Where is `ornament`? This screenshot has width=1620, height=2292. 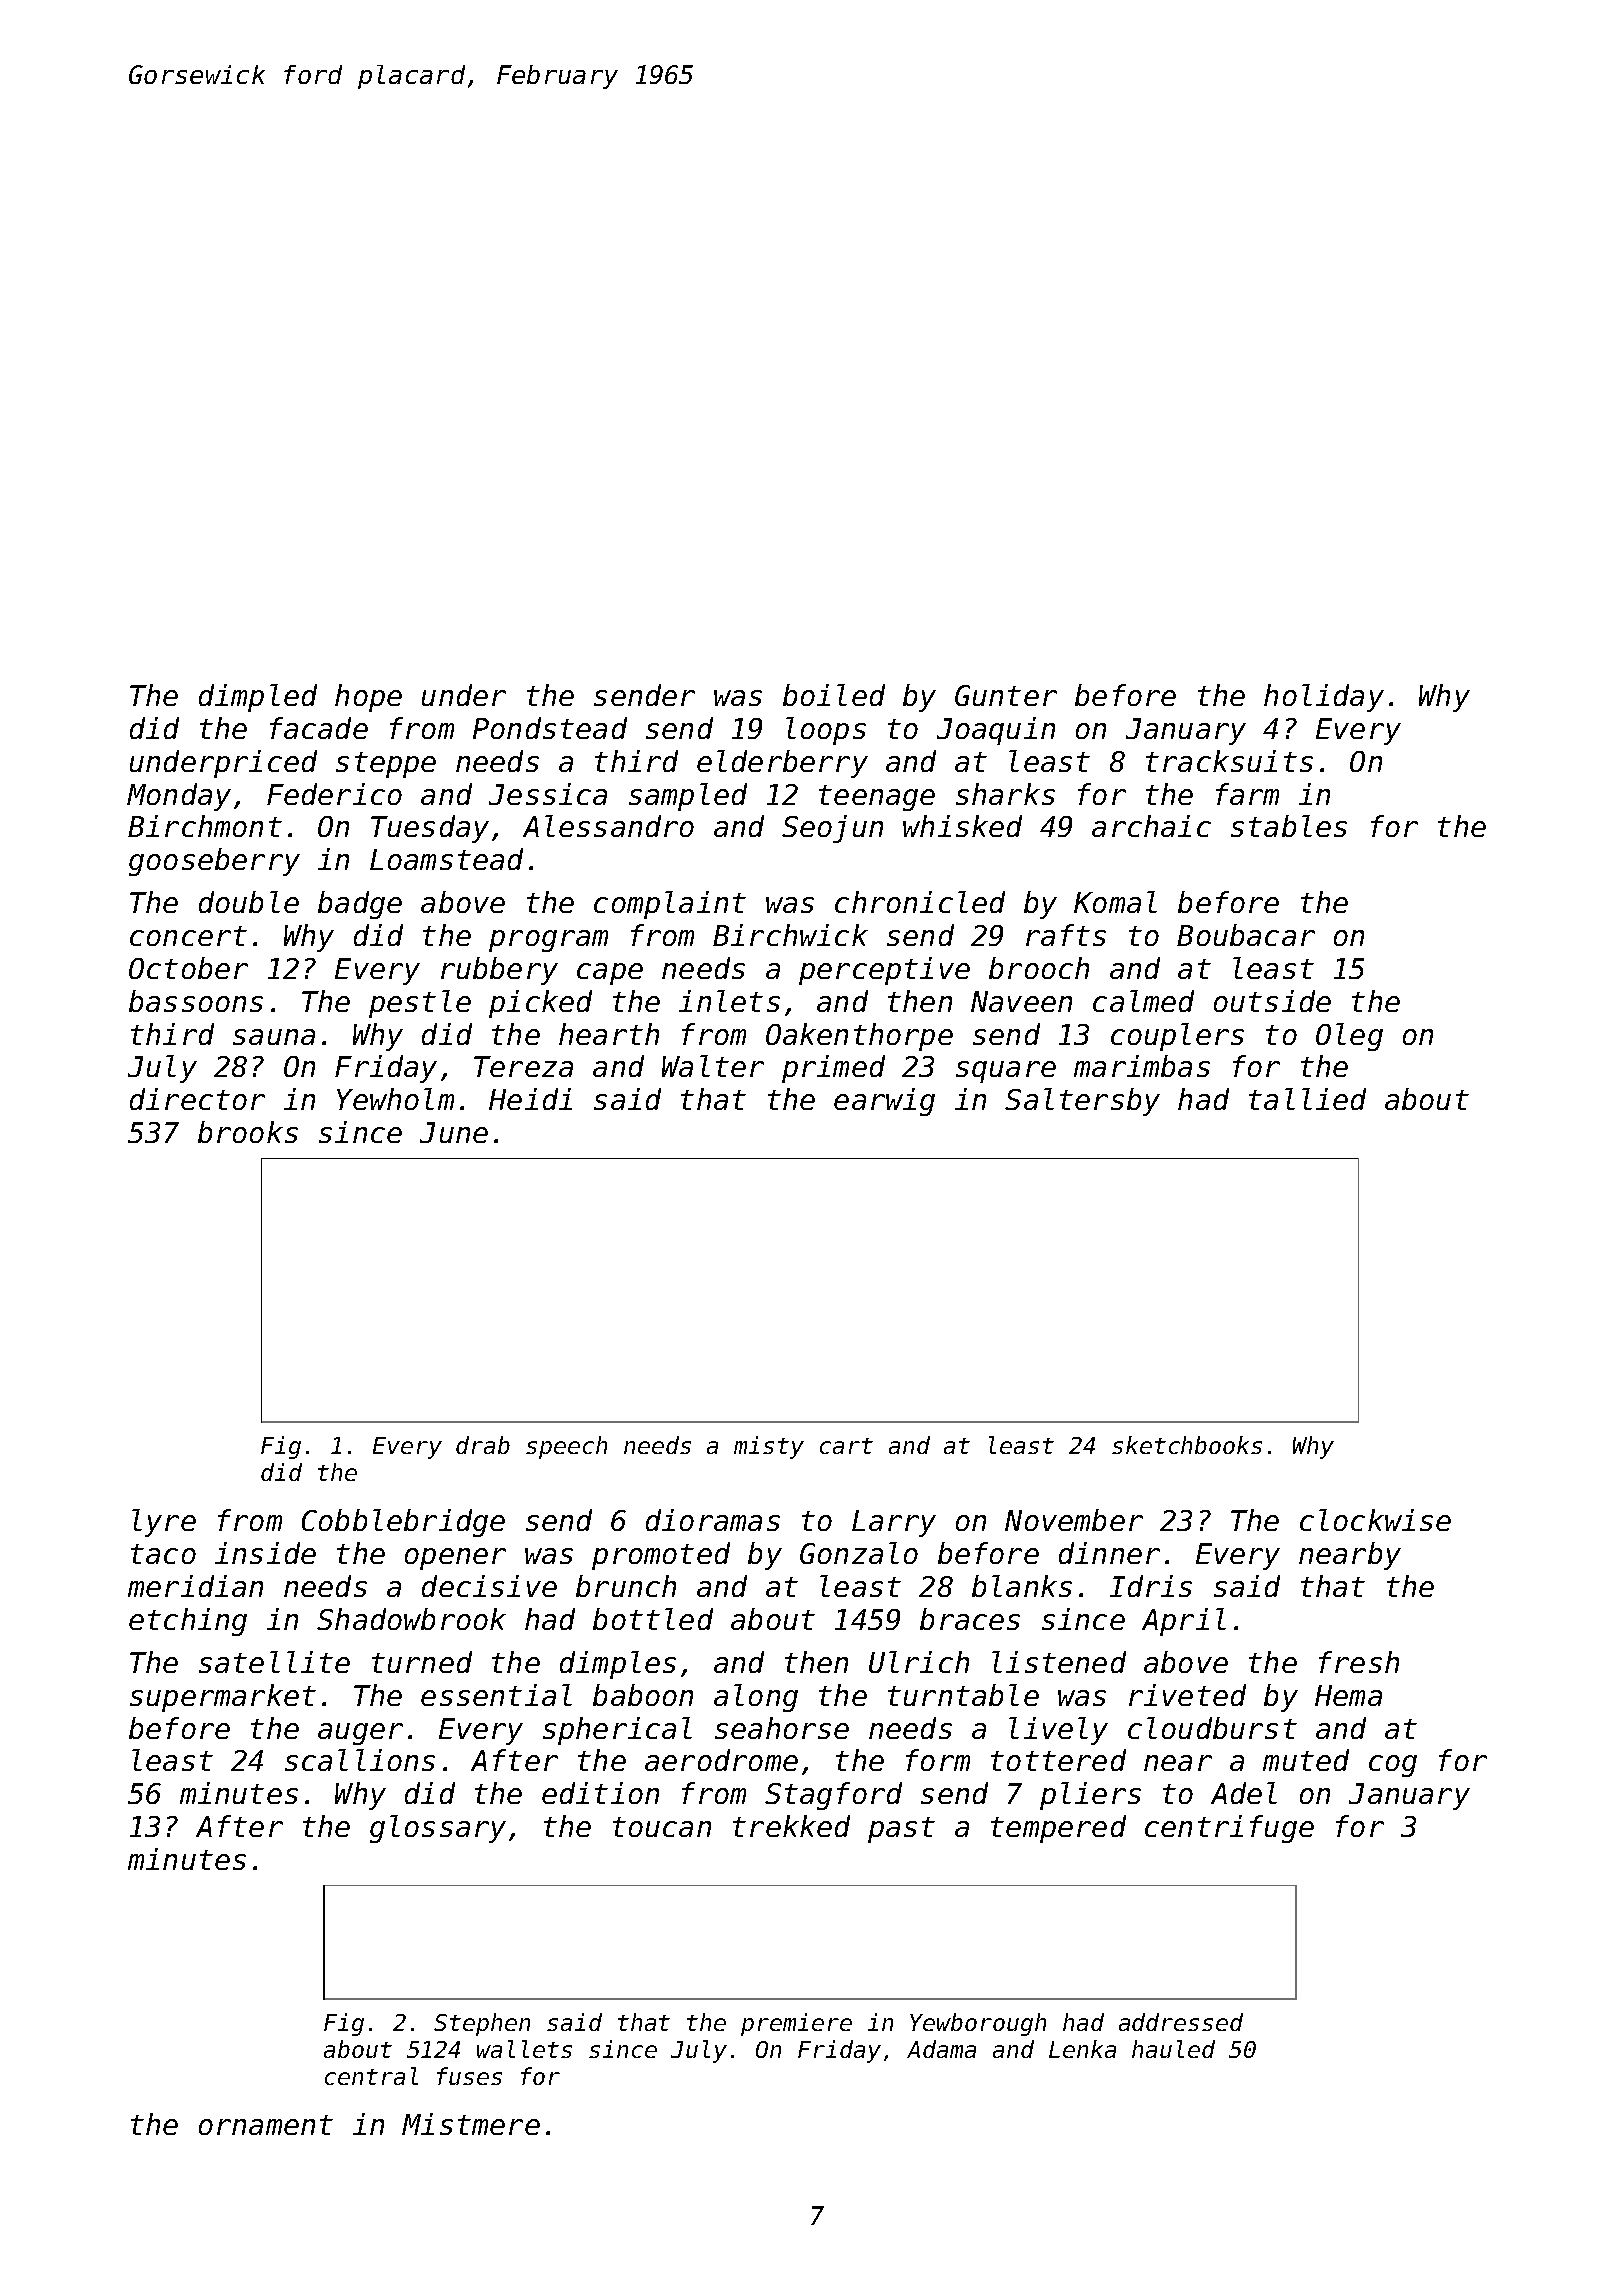
ornament is located at coordinates (266, 2125).
